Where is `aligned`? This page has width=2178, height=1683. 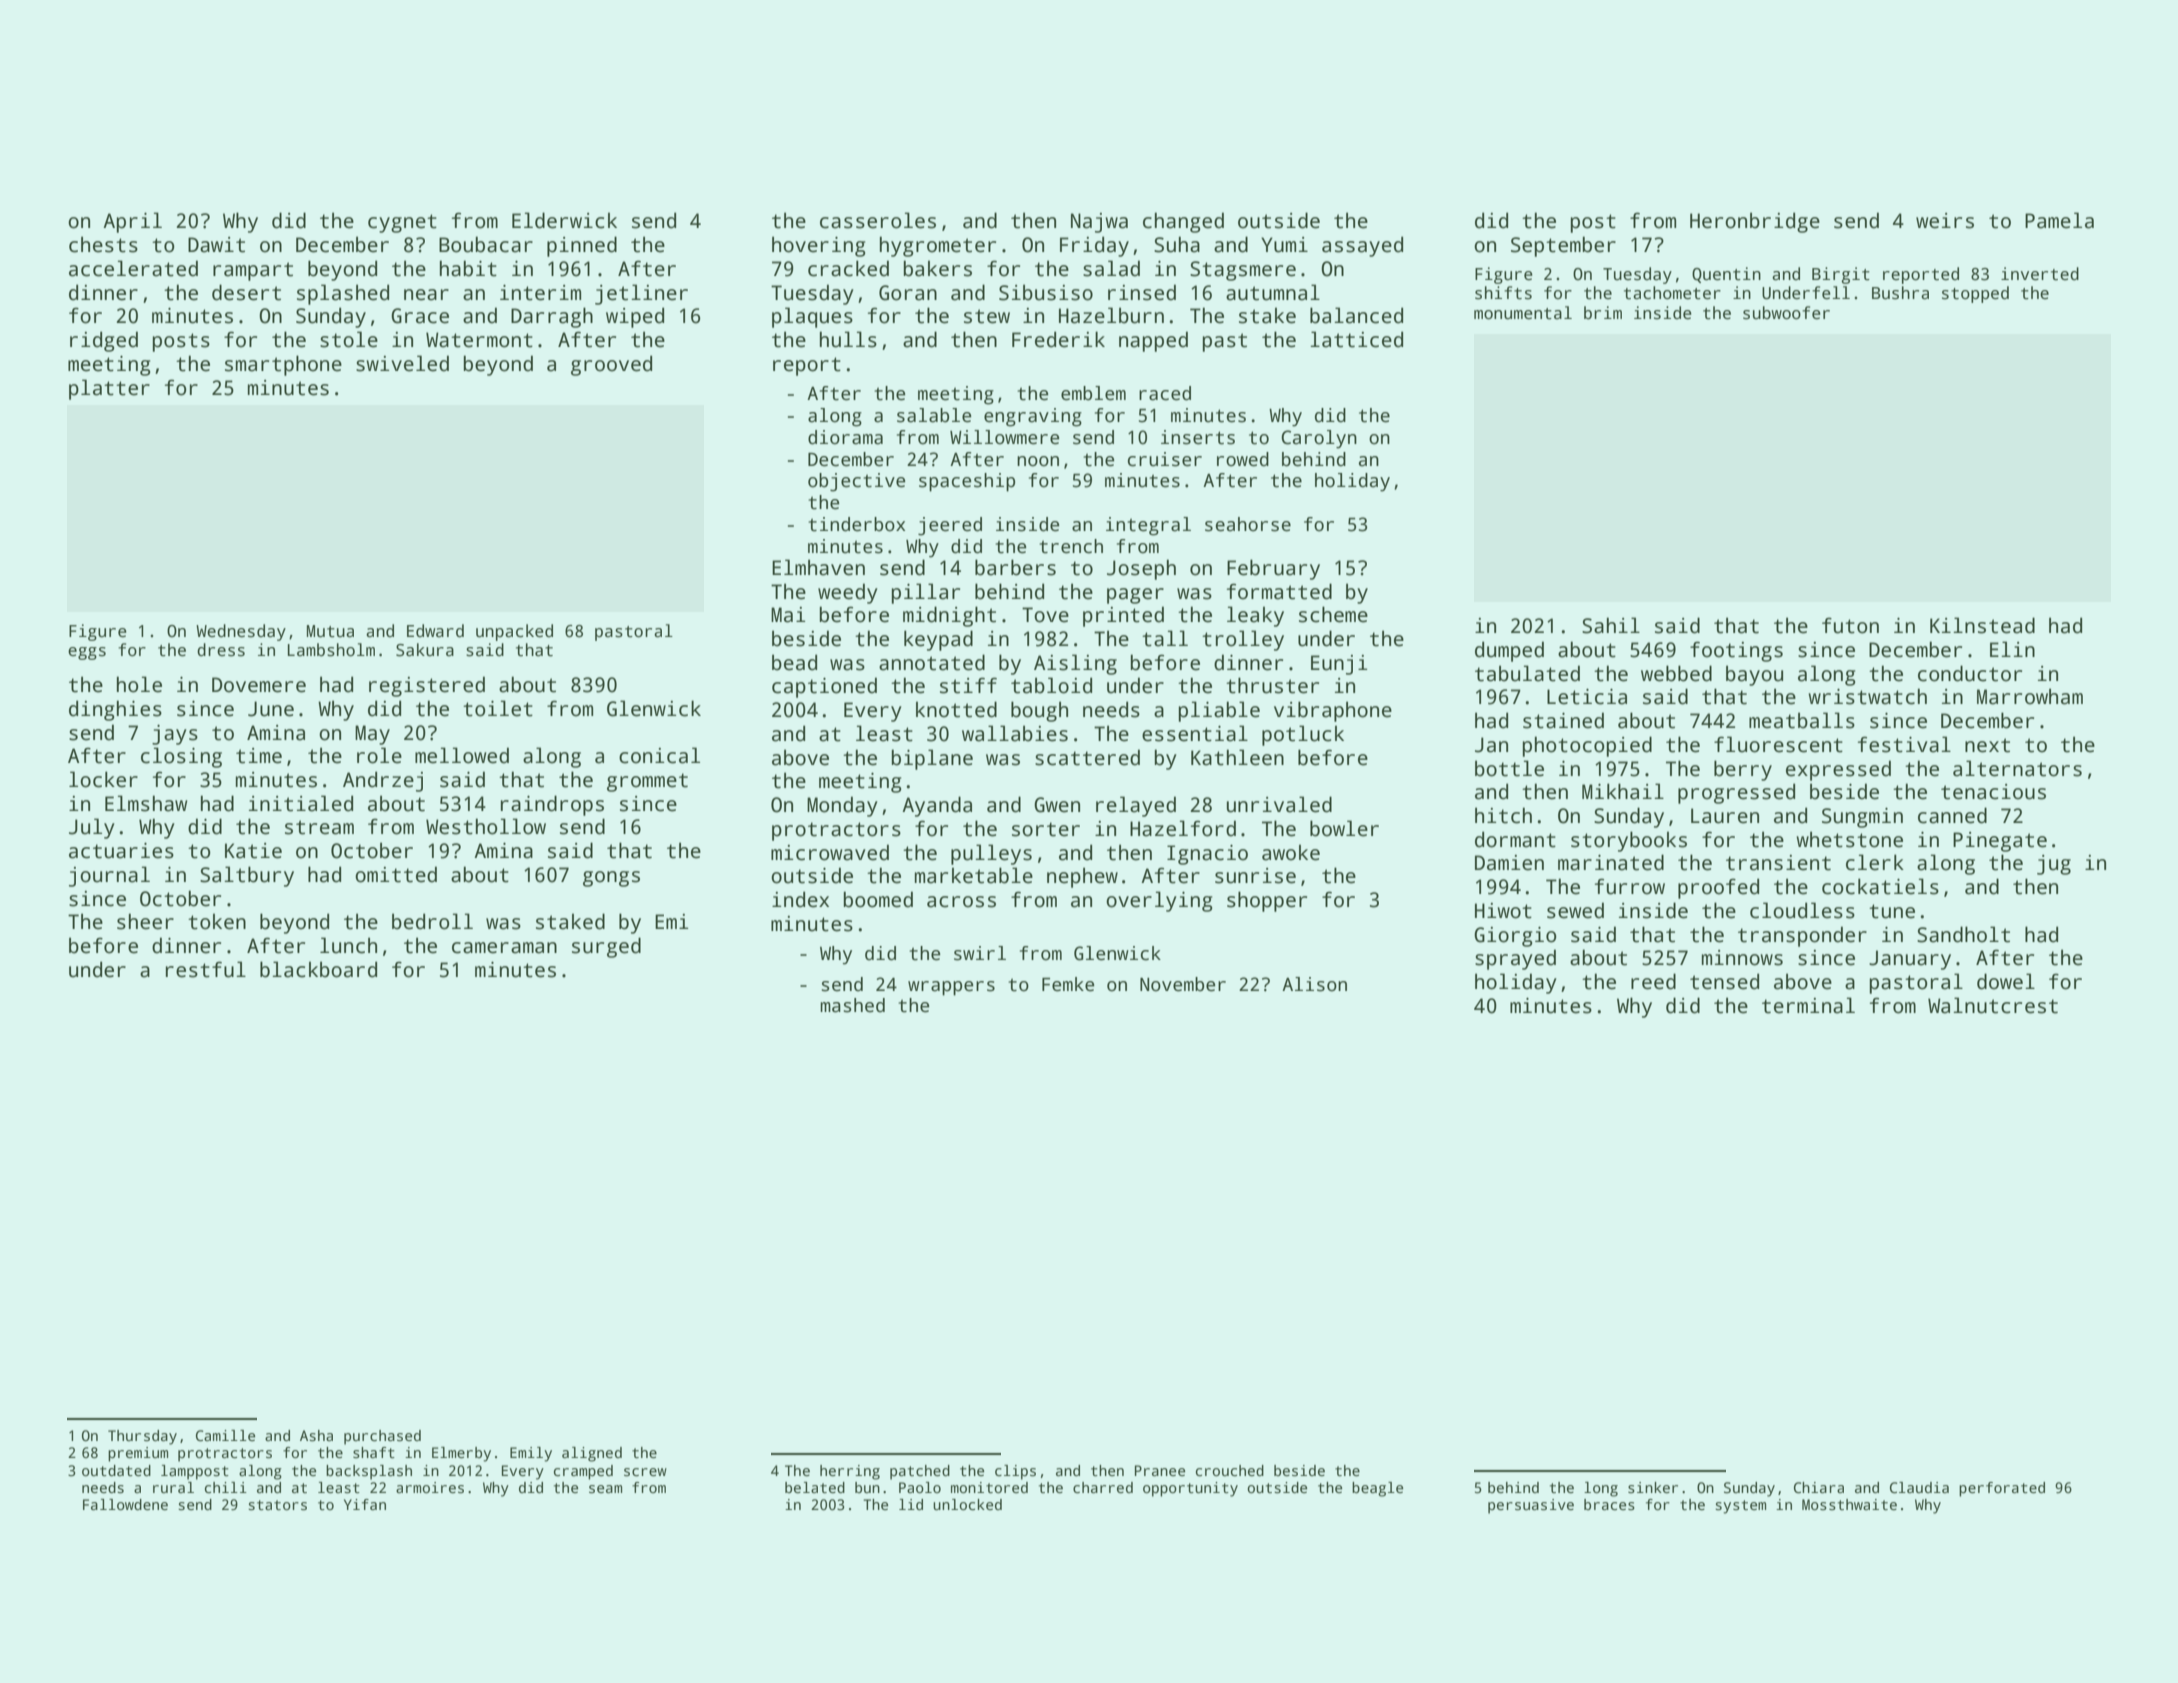
aligned is located at coordinates (592, 1454).
